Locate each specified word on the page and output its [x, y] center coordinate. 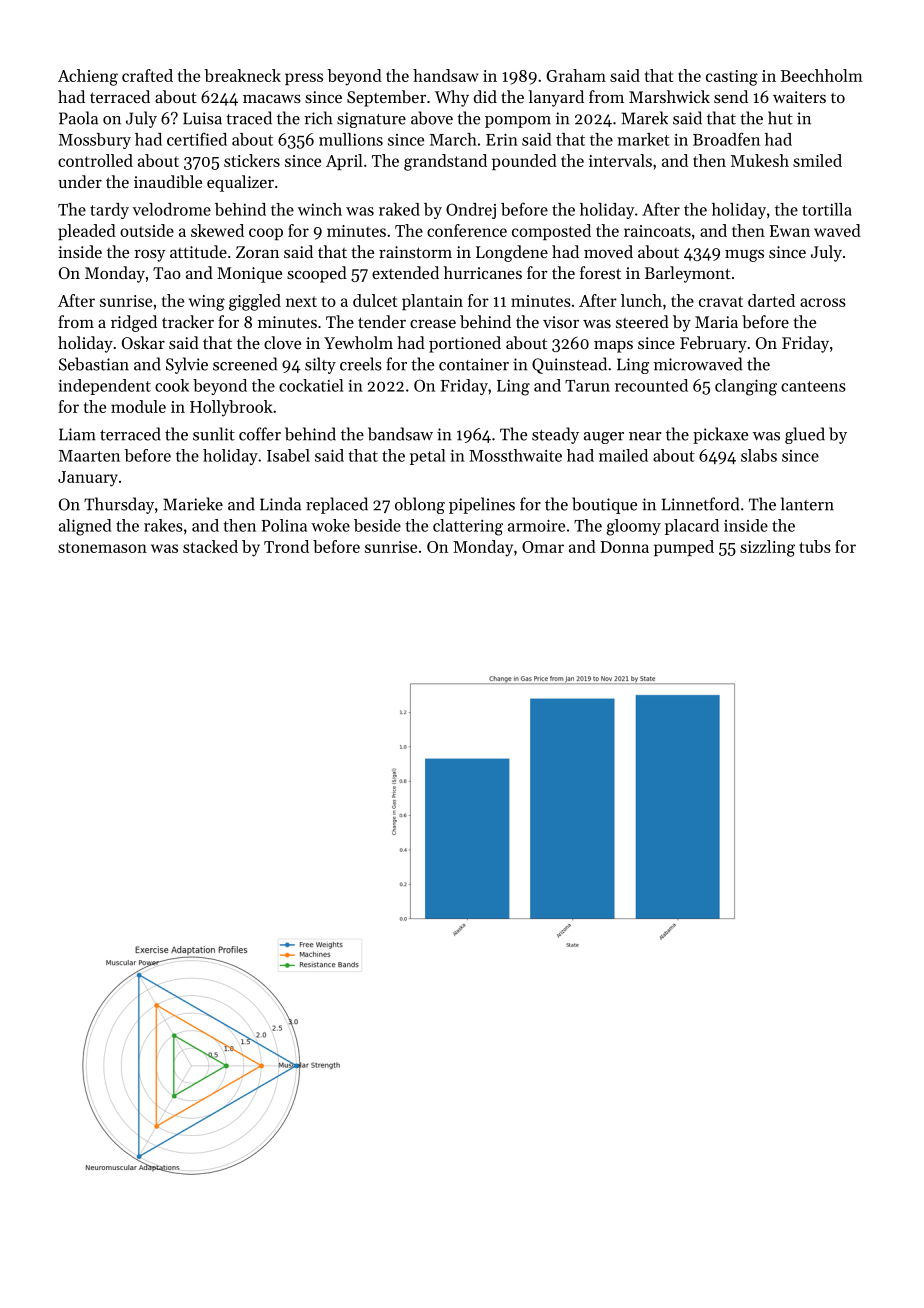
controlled [95, 160]
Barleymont [688, 274]
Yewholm [358, 342]
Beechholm [822, 75]
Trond [286, 546]
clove [282, 342]
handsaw [446, 75]
